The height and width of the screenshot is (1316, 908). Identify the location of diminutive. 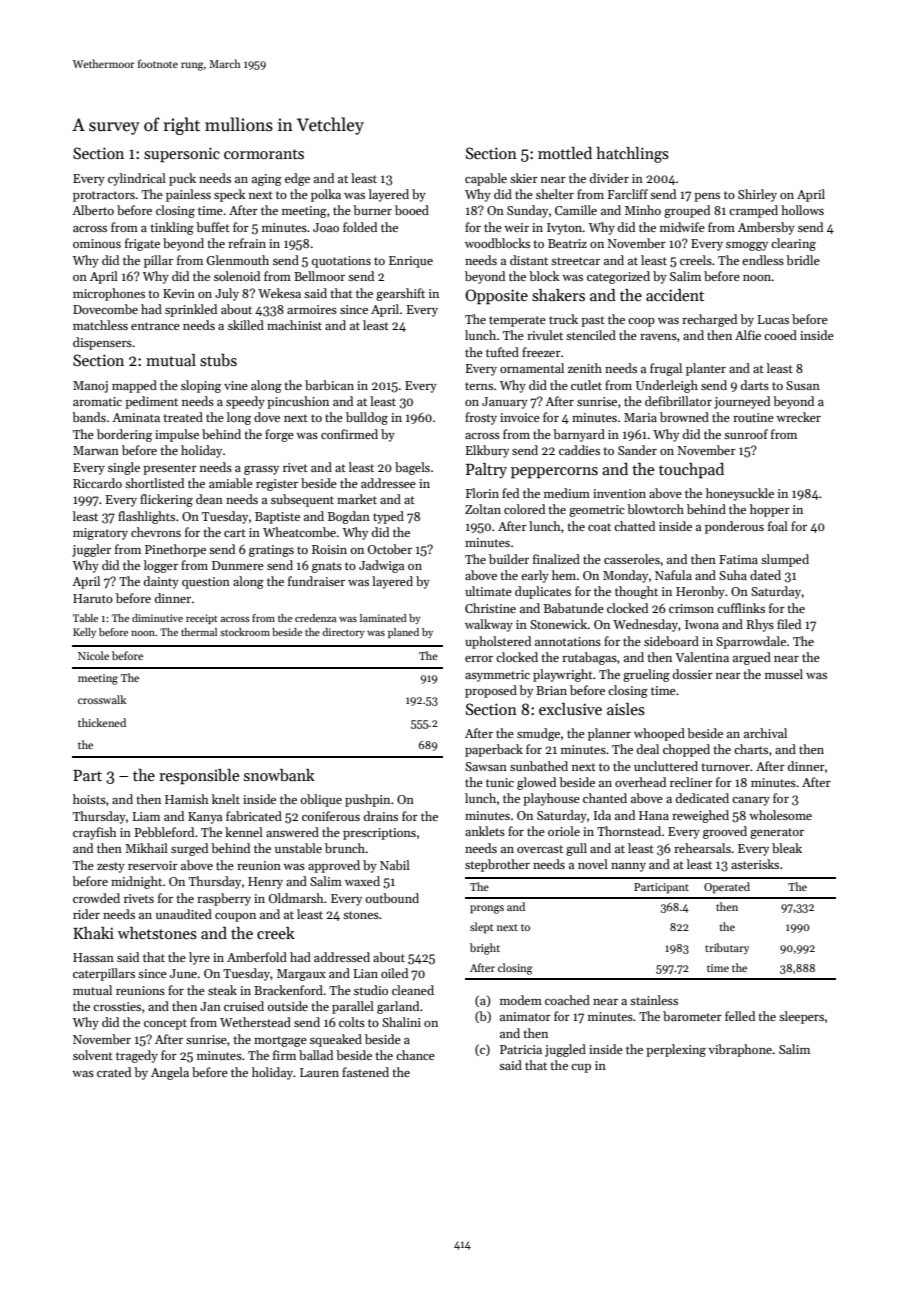
(157, 618).
